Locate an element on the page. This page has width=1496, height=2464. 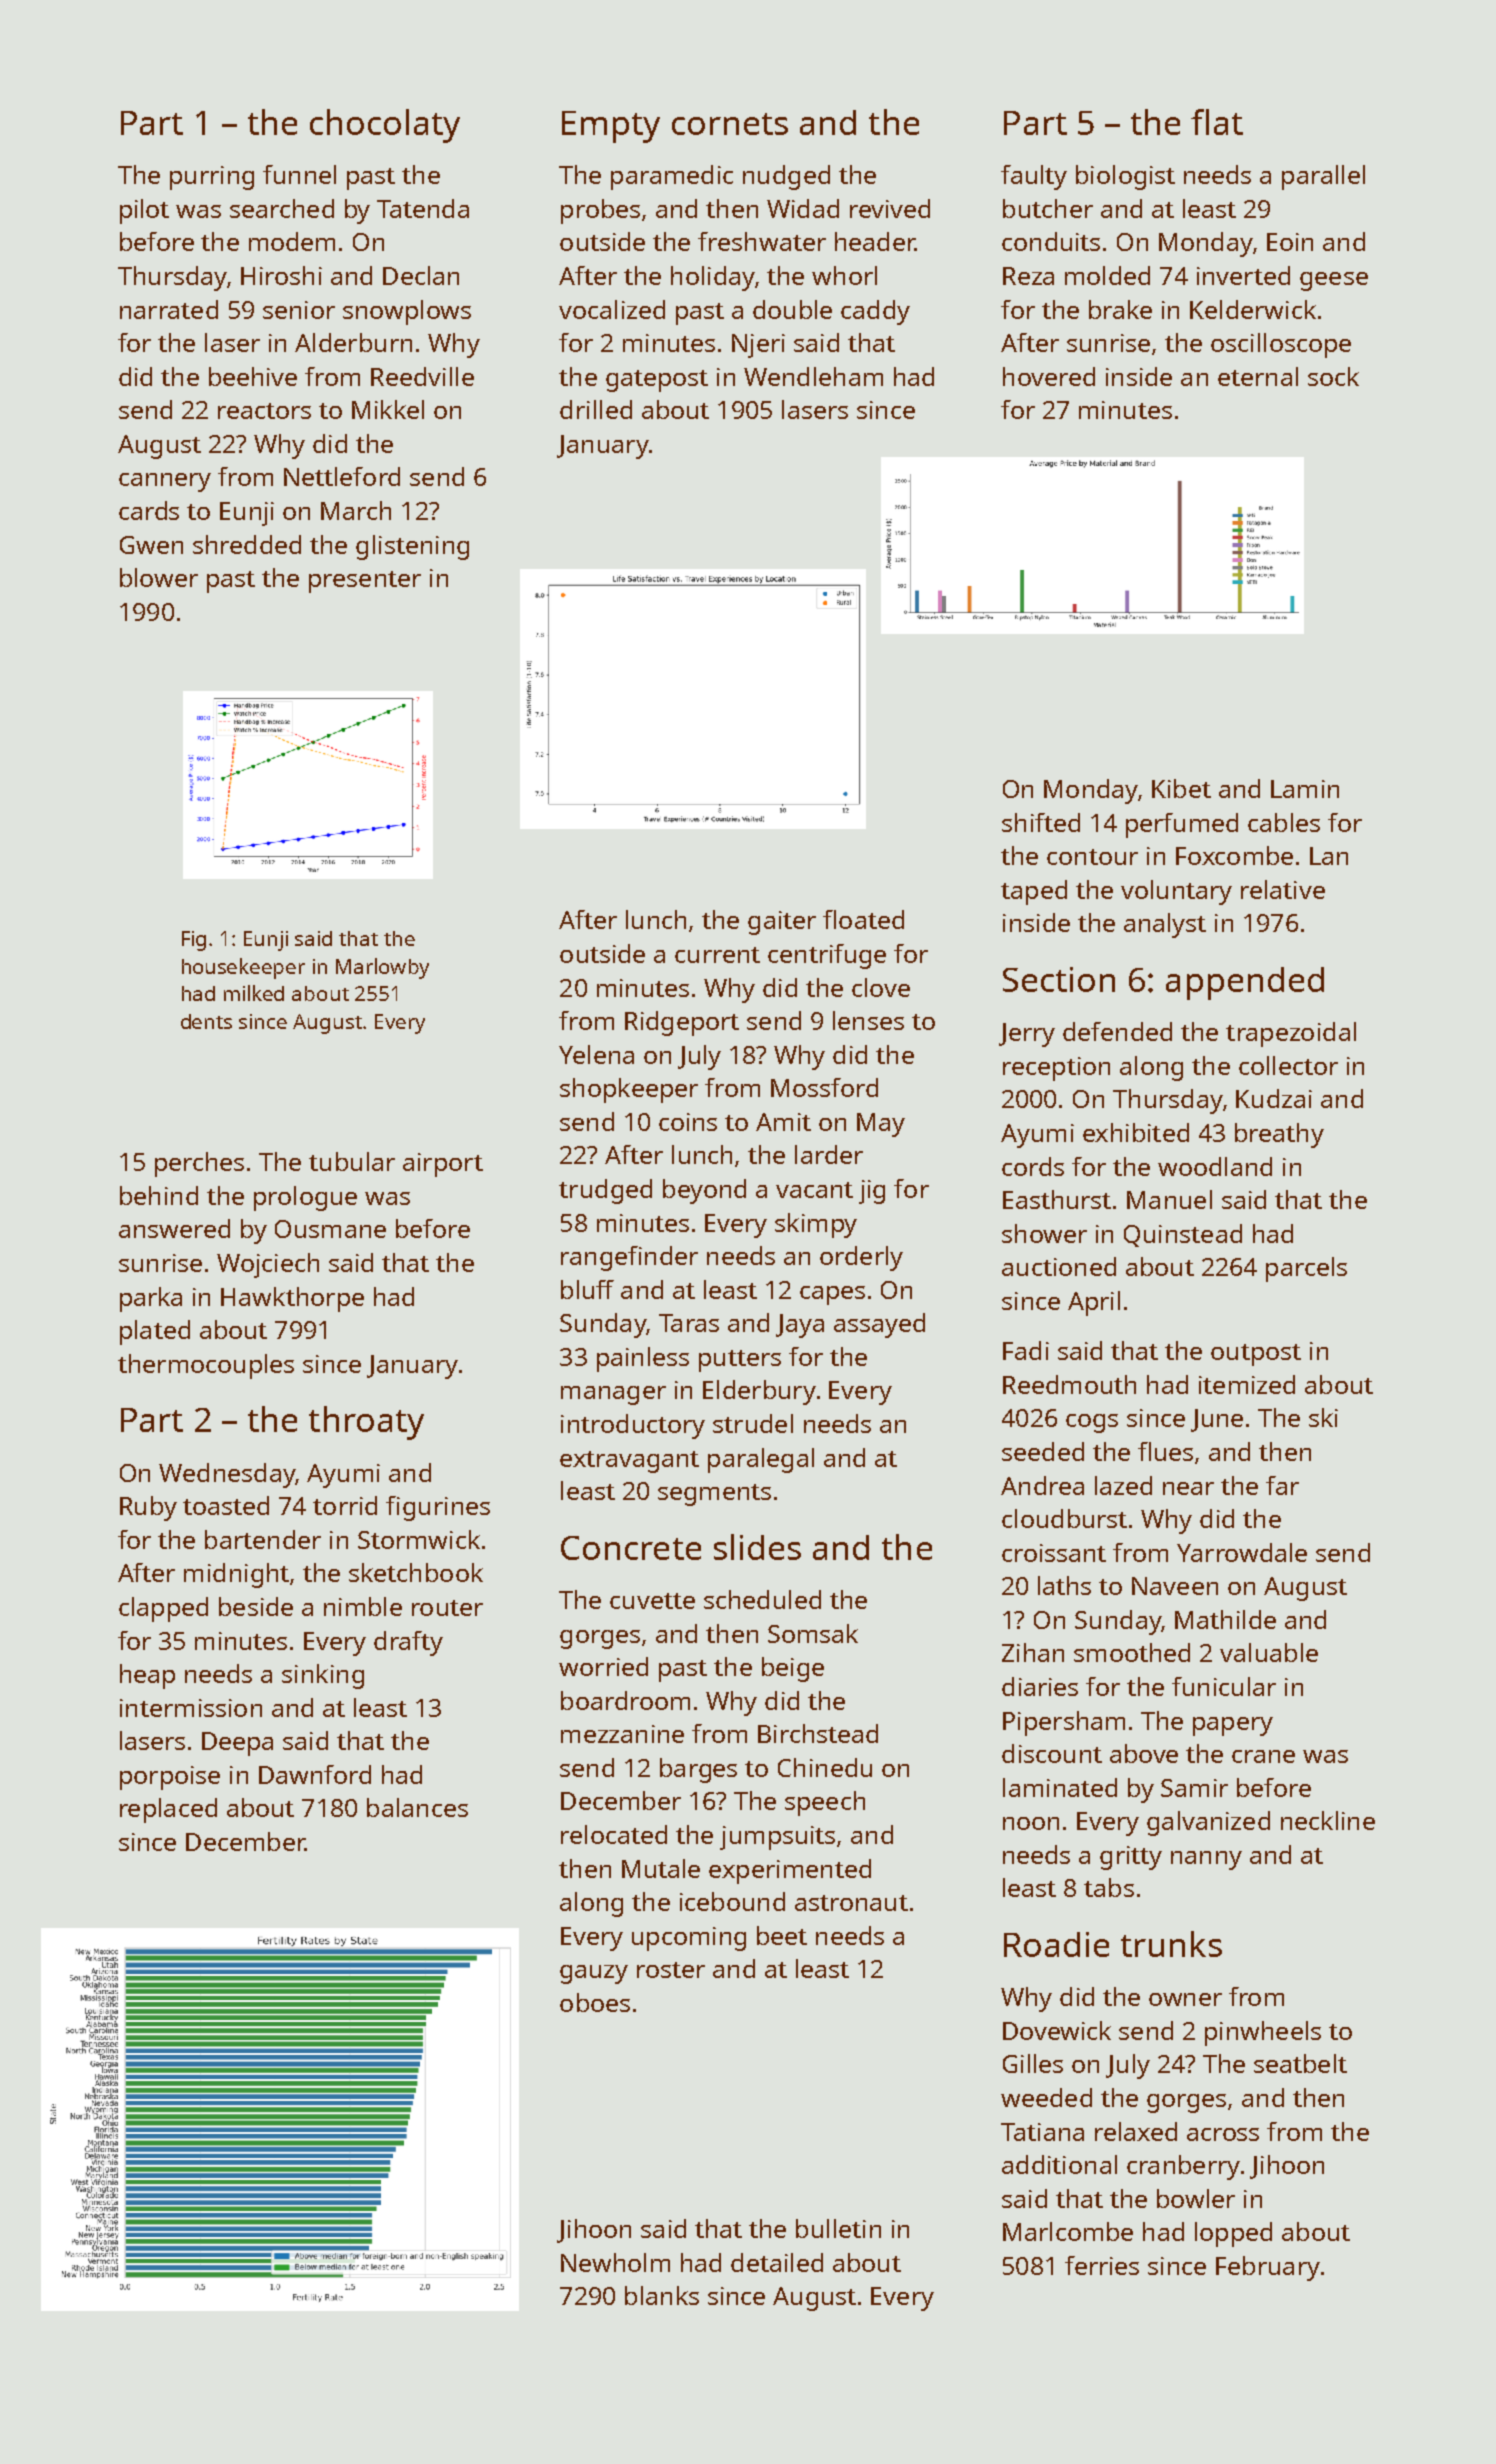
Ruby is located at coordinates (148, 1508).
